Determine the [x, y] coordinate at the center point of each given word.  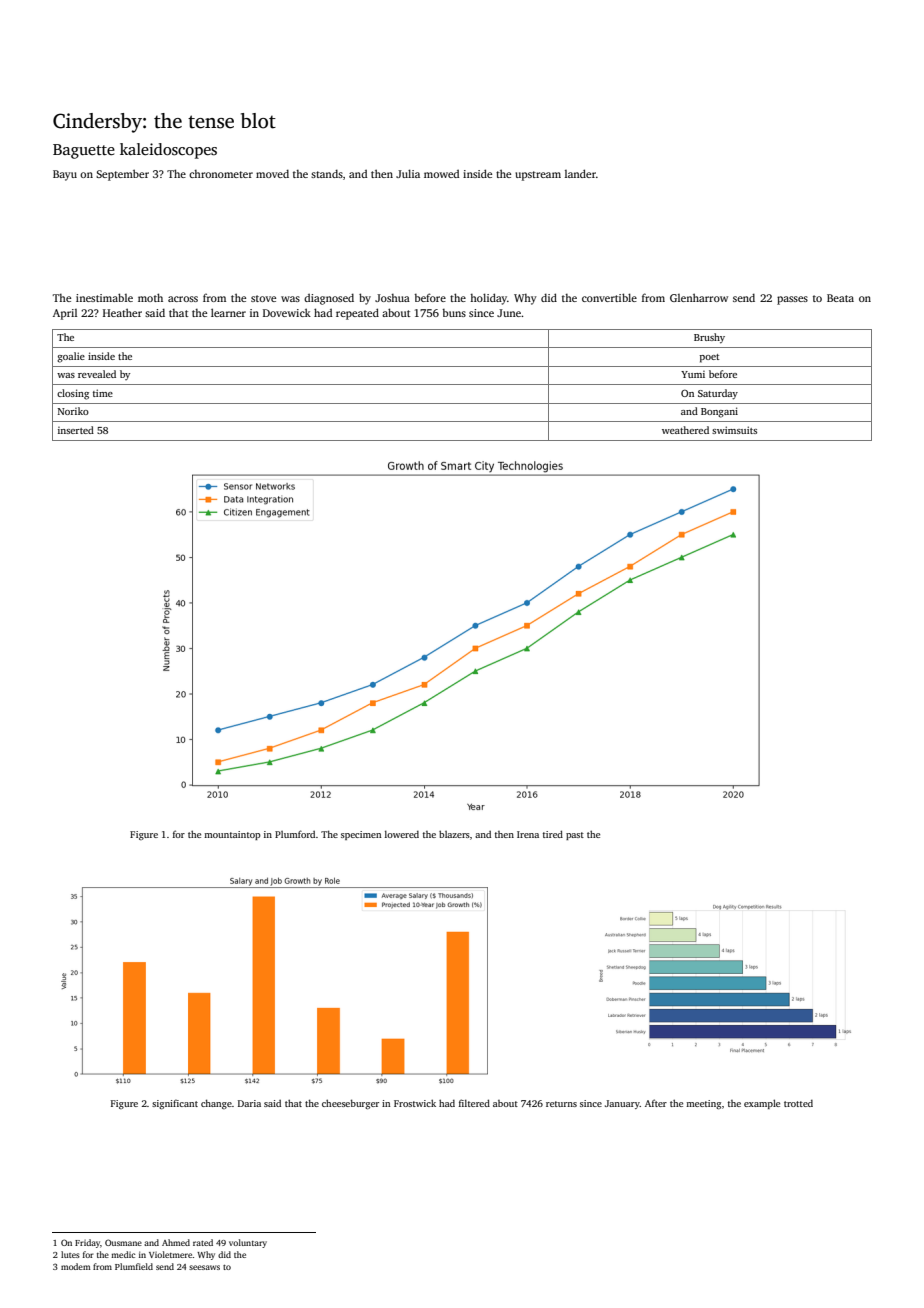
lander [580, 173]
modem [76, 1266]
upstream [538, 176]
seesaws [204, 1267]
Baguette [84, 151]
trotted [798, 1103]
